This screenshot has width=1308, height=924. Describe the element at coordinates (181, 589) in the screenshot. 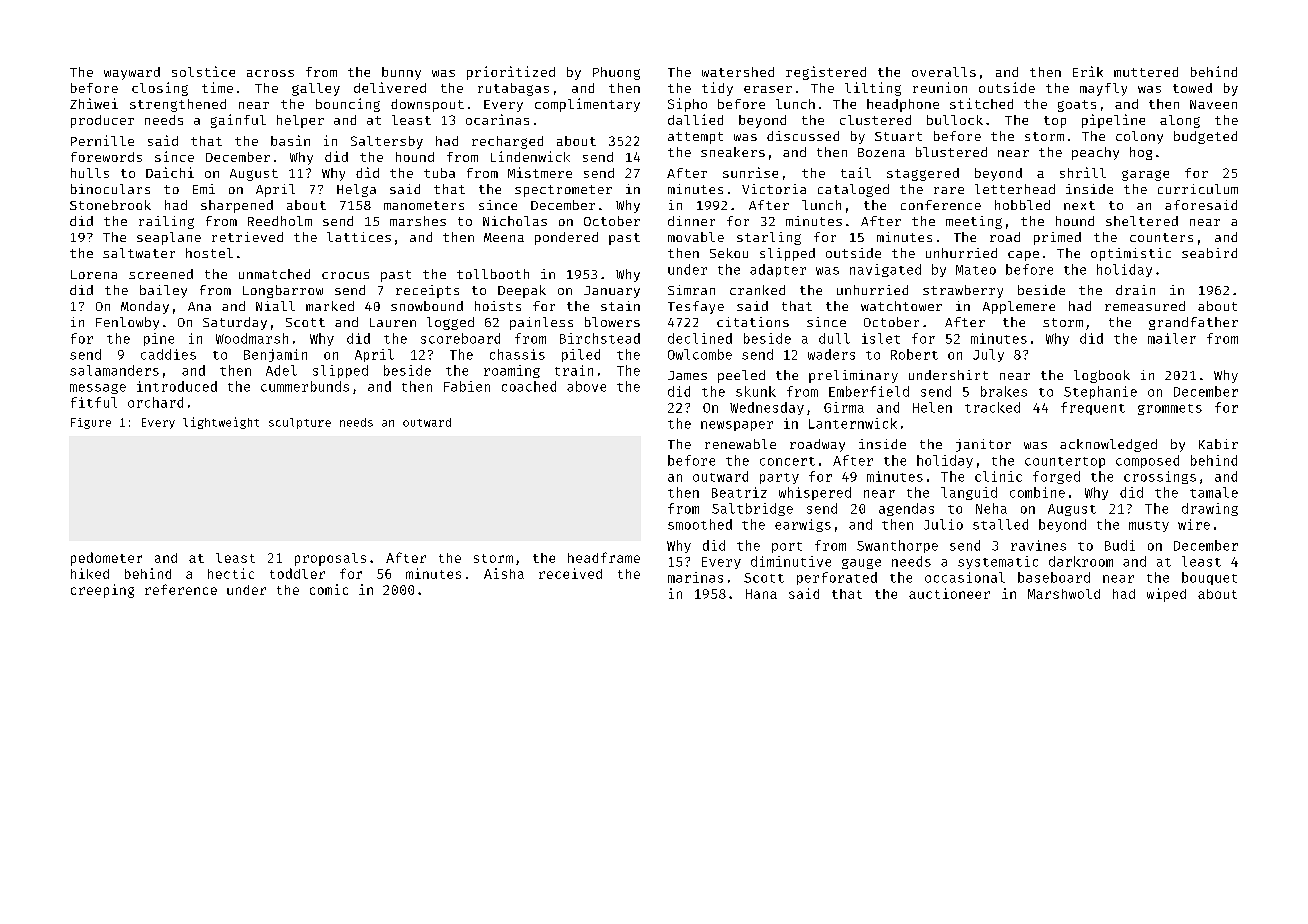

I see `reference` at that location.
